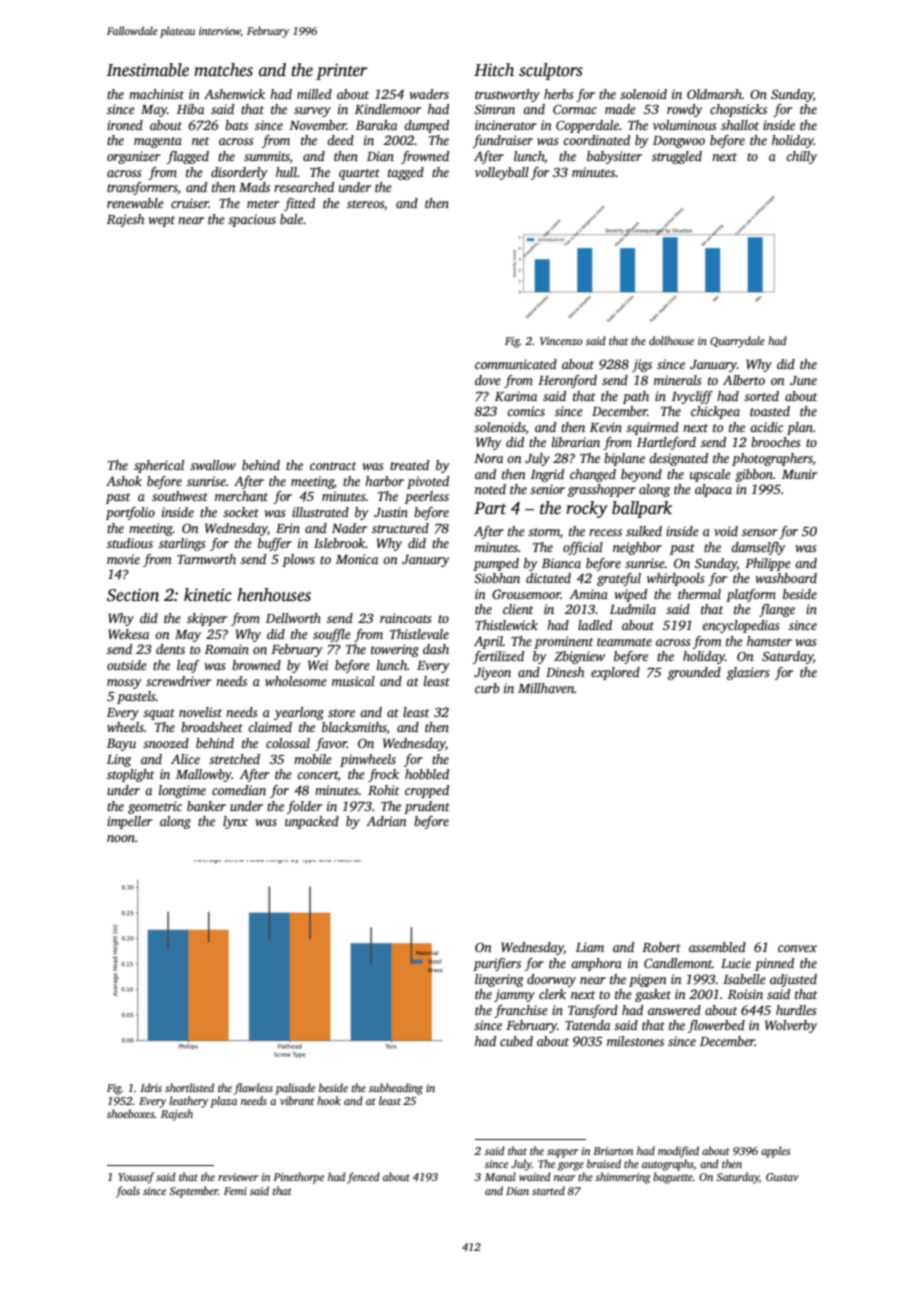 The image size is (924, 1308). What do you see at coordinates (620, 109) in the screenshot?
I see `made` at bounding box center [620, 109].
